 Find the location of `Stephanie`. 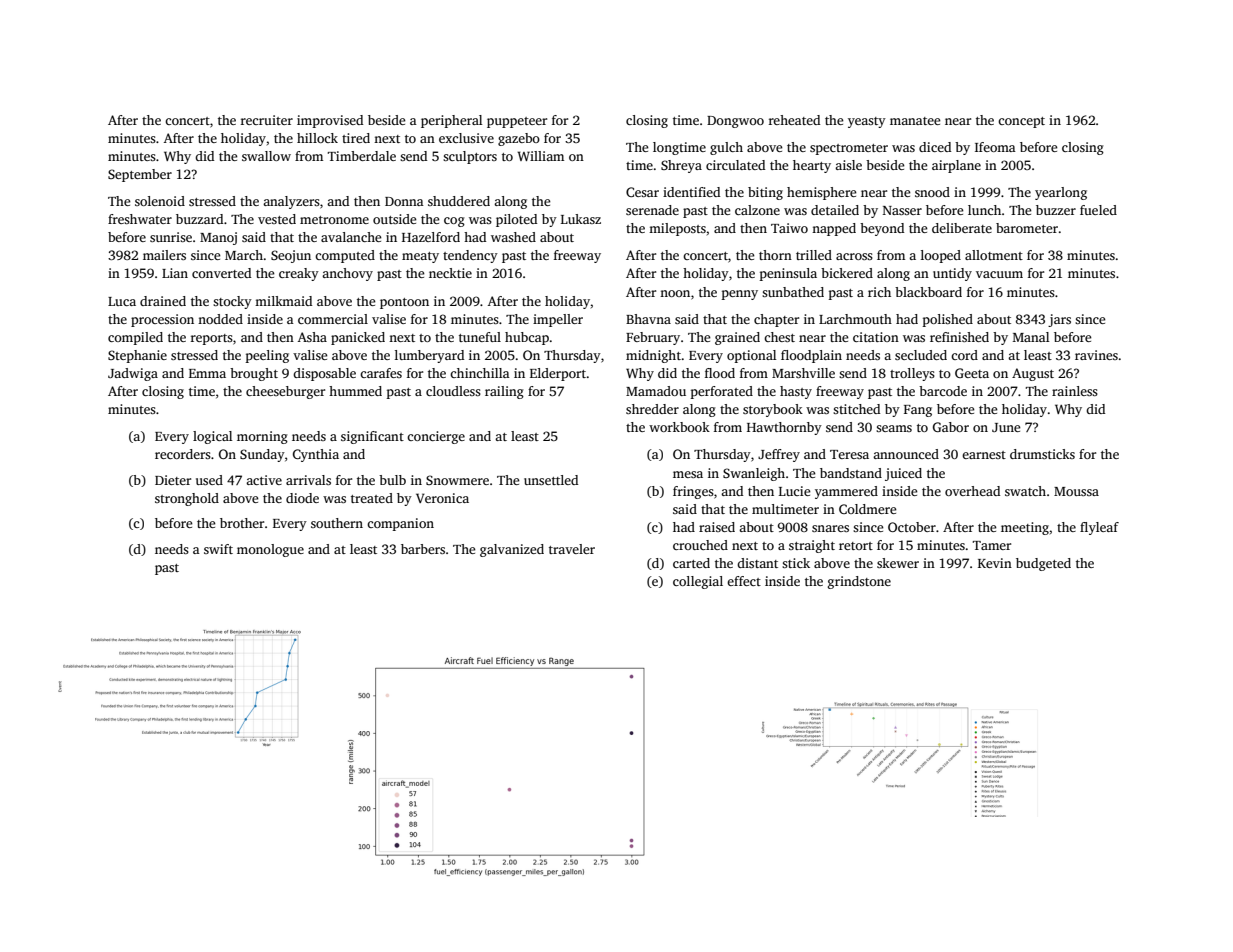

Stephanie is located at coordinates (137, 356).
